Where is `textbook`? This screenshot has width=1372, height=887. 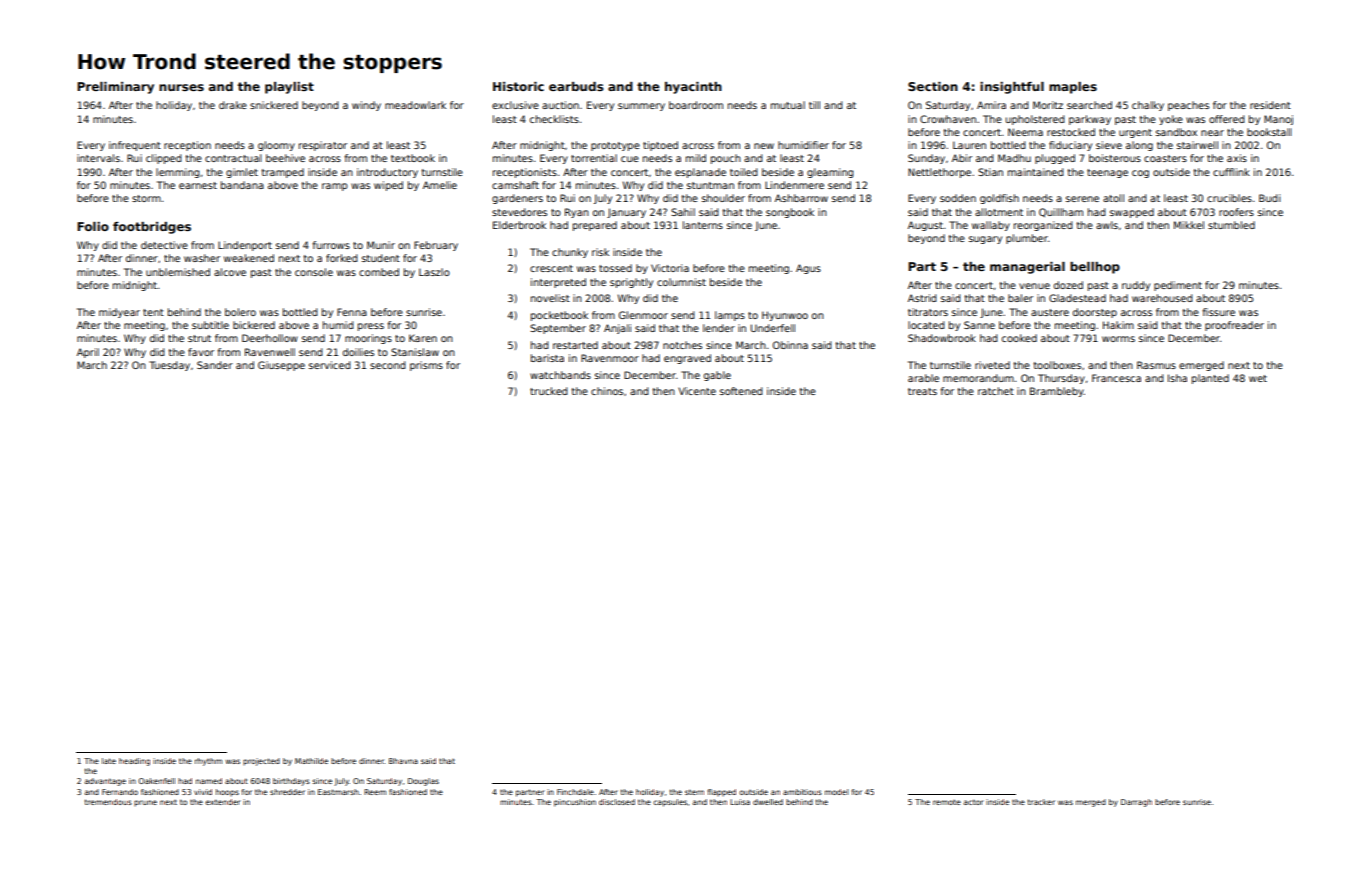
textbook is located at coordinates (413, 158).
